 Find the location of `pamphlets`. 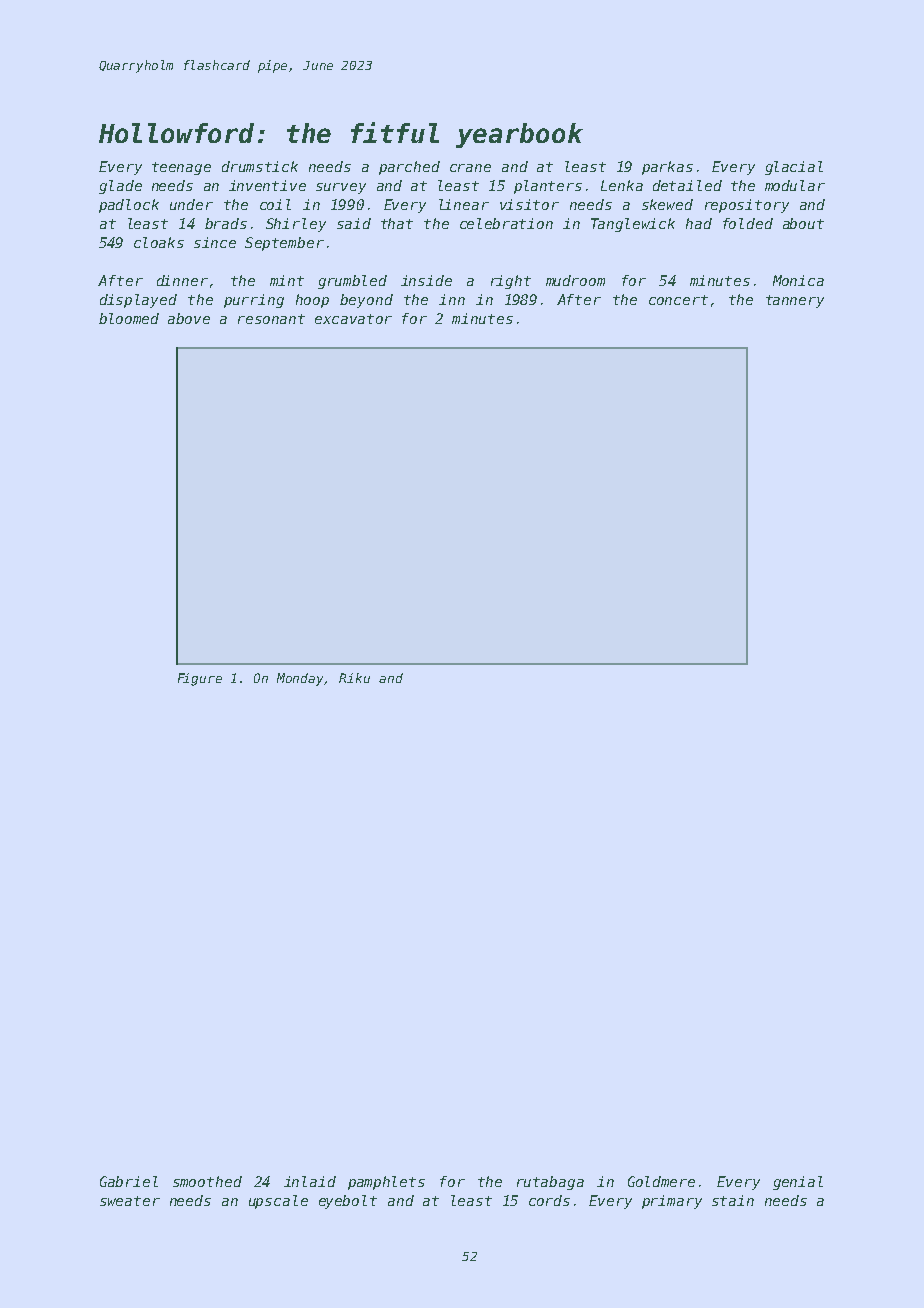

pamphlets is located at coordinates (386, 1183).
